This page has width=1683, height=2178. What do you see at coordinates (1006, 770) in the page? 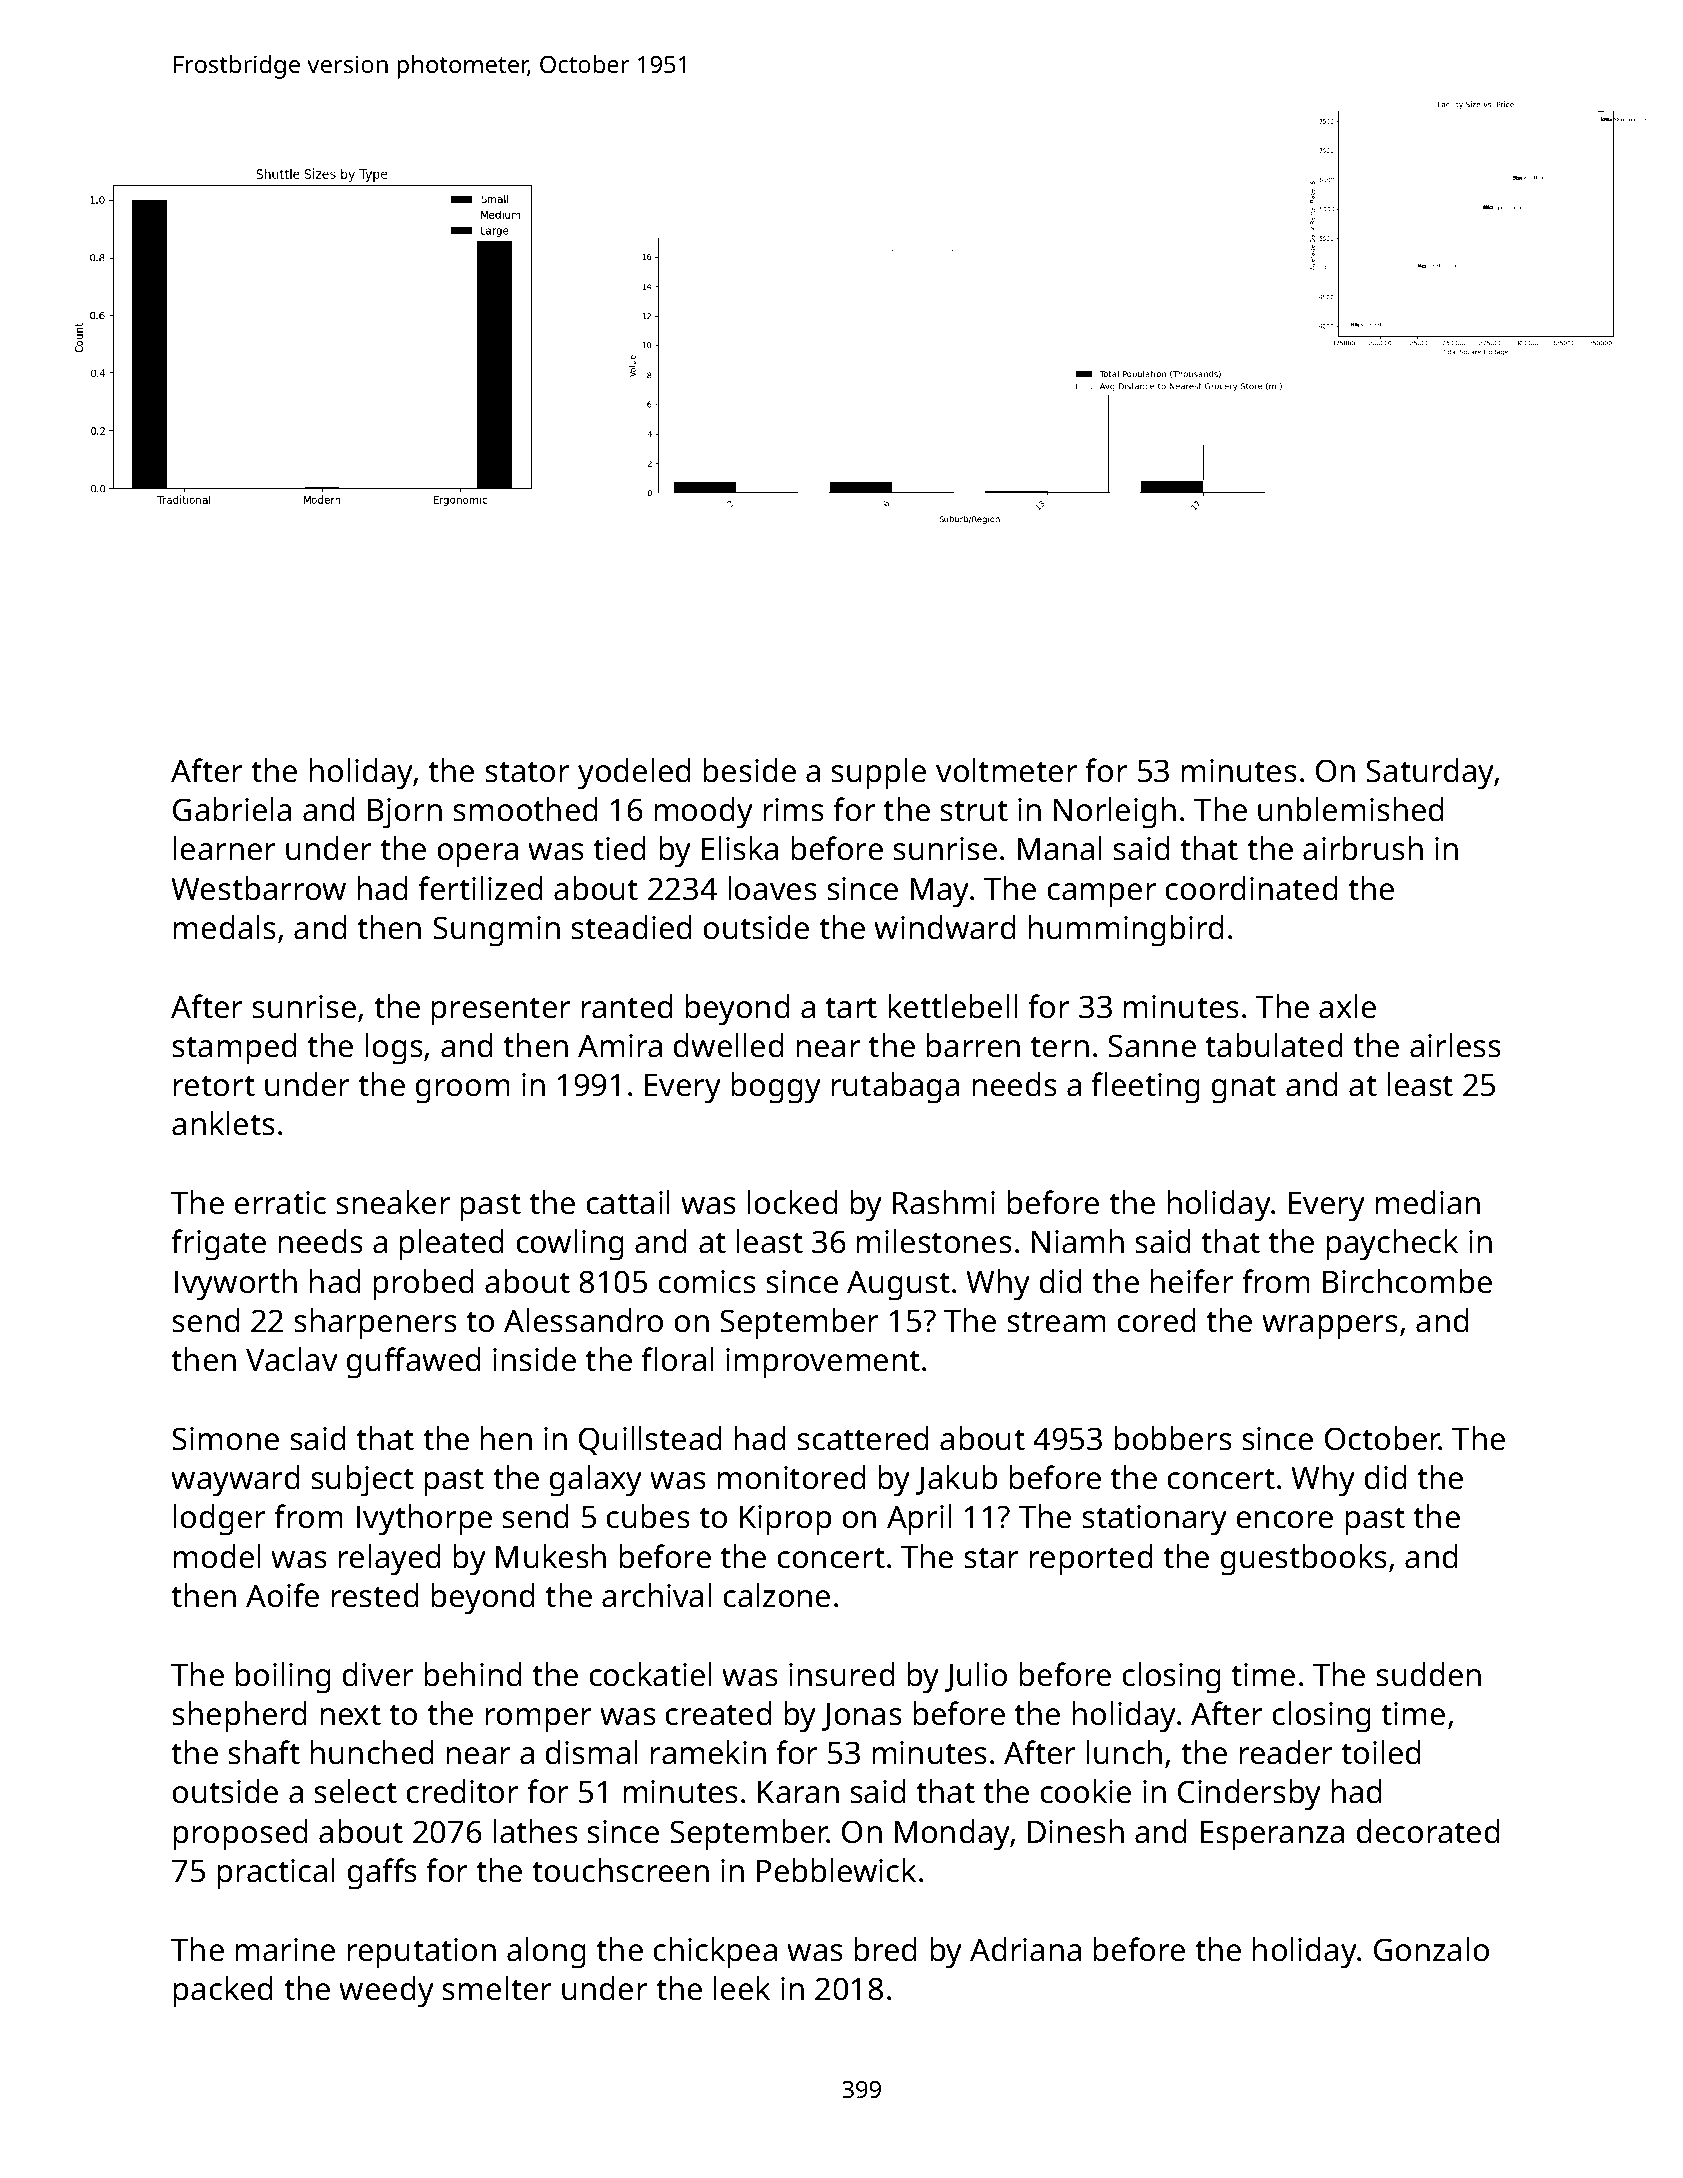
I see `voltmeter` at bounding box center [1006, 770].
